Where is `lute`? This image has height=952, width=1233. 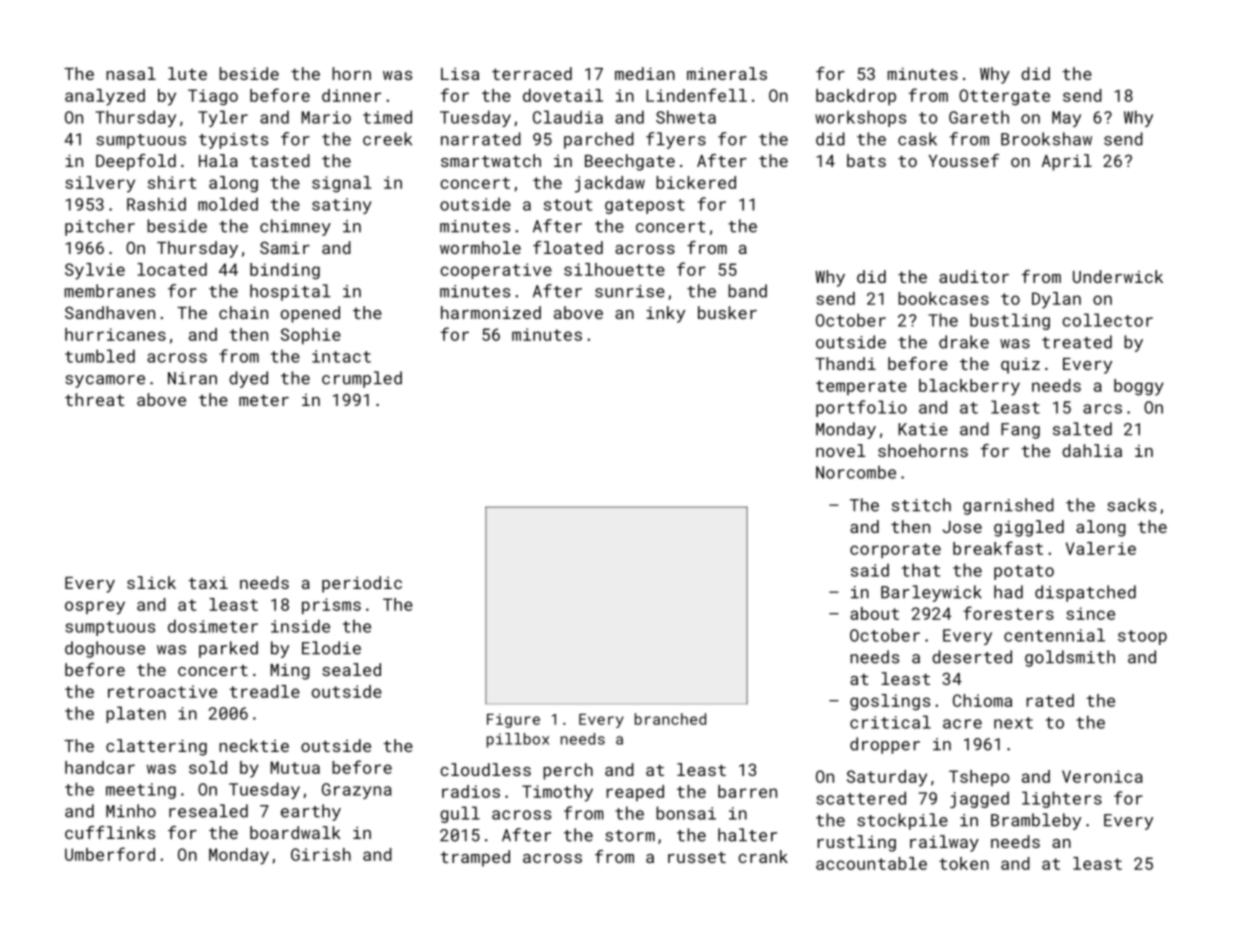 lute is located at coordinates (187, 73).
